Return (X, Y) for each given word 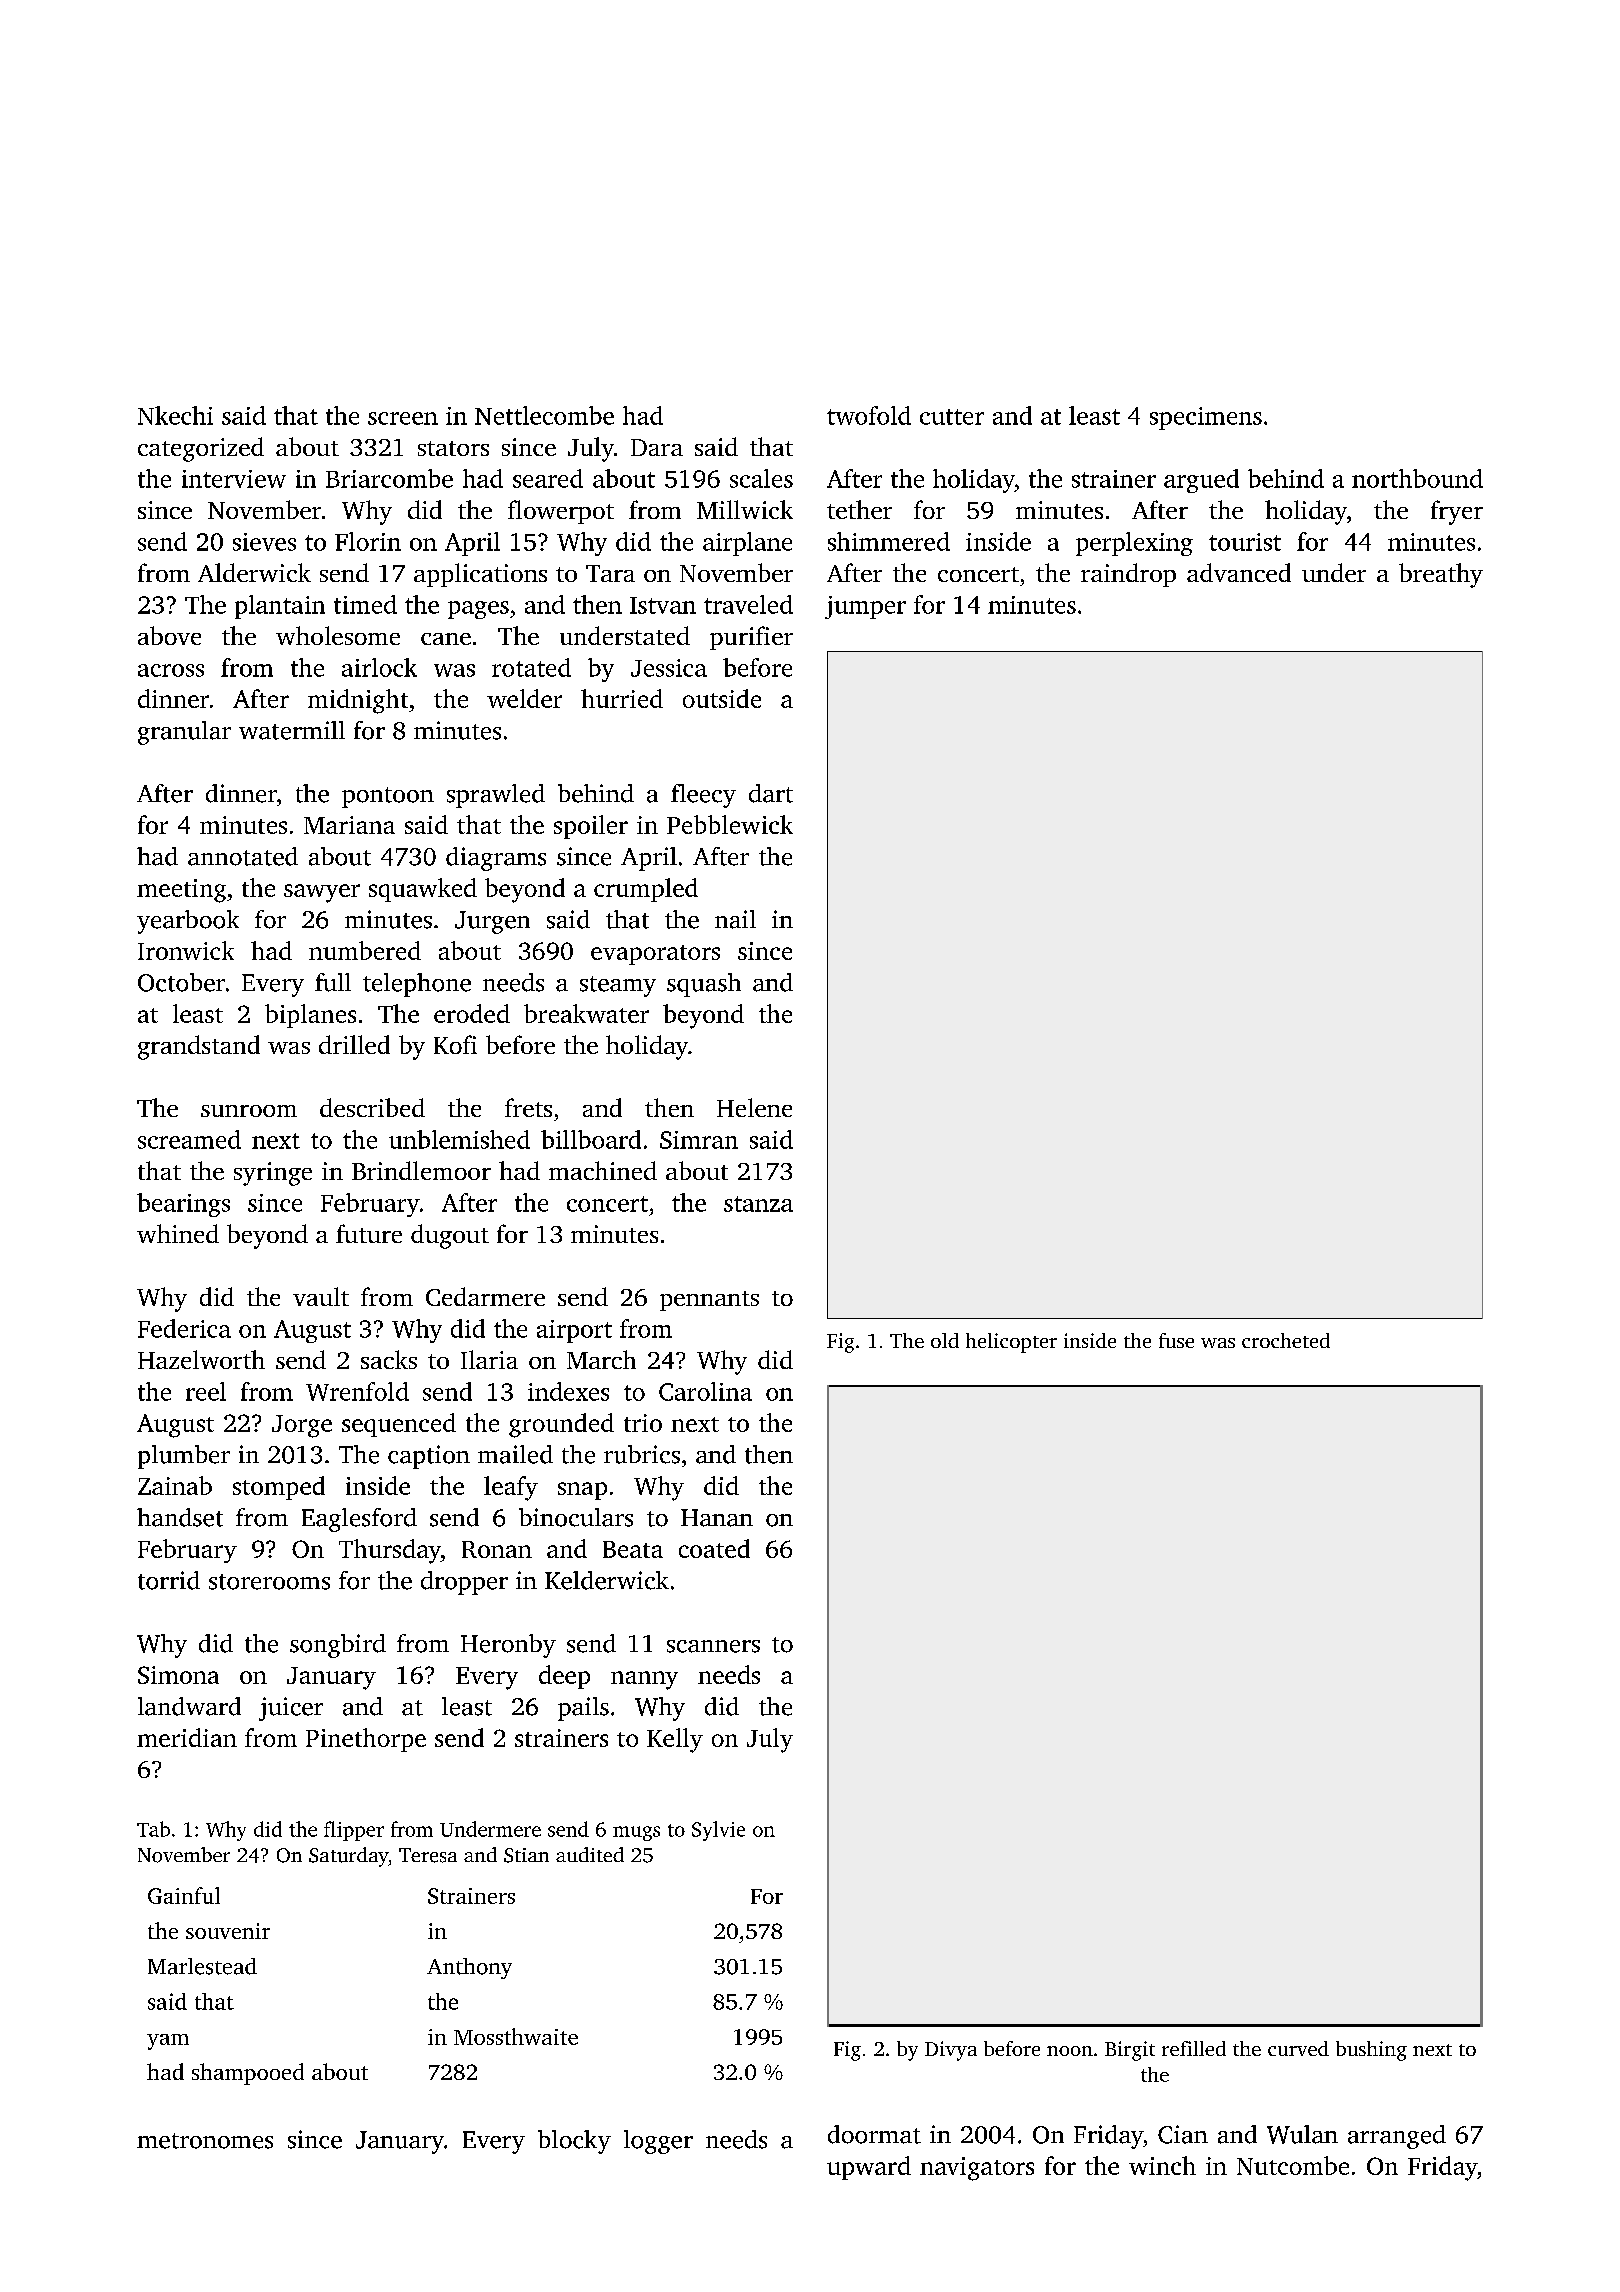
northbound (1417, 478)
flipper (354, 1831)
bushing (1371, 2051)
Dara (657, 447)
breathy (1441, 575)
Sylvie (718, 1831)
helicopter (1011, 1343)
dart (771, 793)
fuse (1176, 1340)
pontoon (388, 797)
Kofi (455, 1044)
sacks (389, 1359)
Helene (754, 1107)
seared (548, 478)
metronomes (205, 2141)
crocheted (1286, 1340)
